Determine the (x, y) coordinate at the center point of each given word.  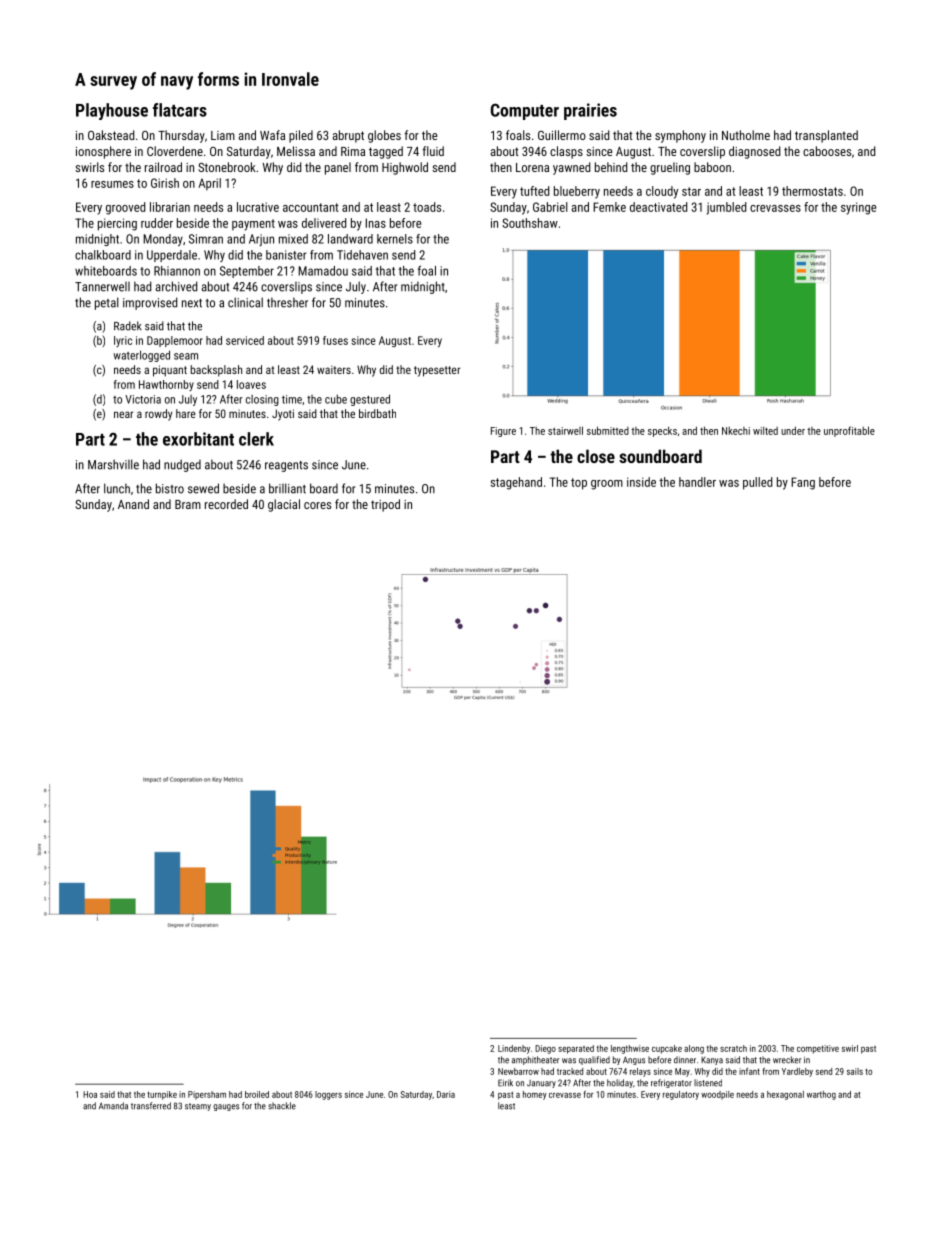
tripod (385, 505)
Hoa (90, 1094)
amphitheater (536, 1060)
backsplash (216, 371)
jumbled (726, 208)
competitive (818, 1049)
